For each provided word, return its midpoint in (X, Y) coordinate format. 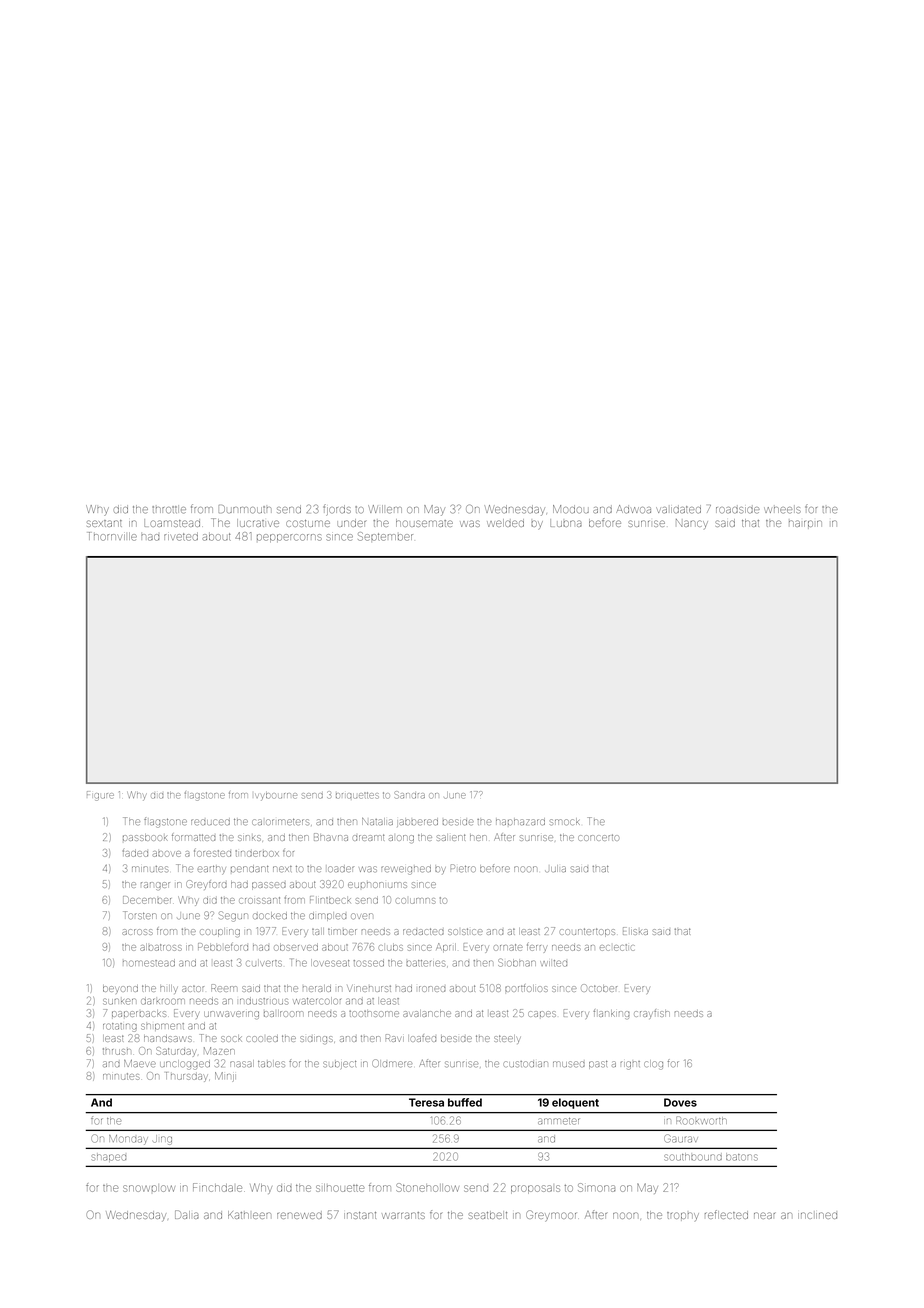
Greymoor (551, 1216)
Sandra (410, 795)
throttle (169, 509)
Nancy (692, 524)
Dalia (187, 1214)
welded (505, 523)
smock (565, 821)
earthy (212, 870)
